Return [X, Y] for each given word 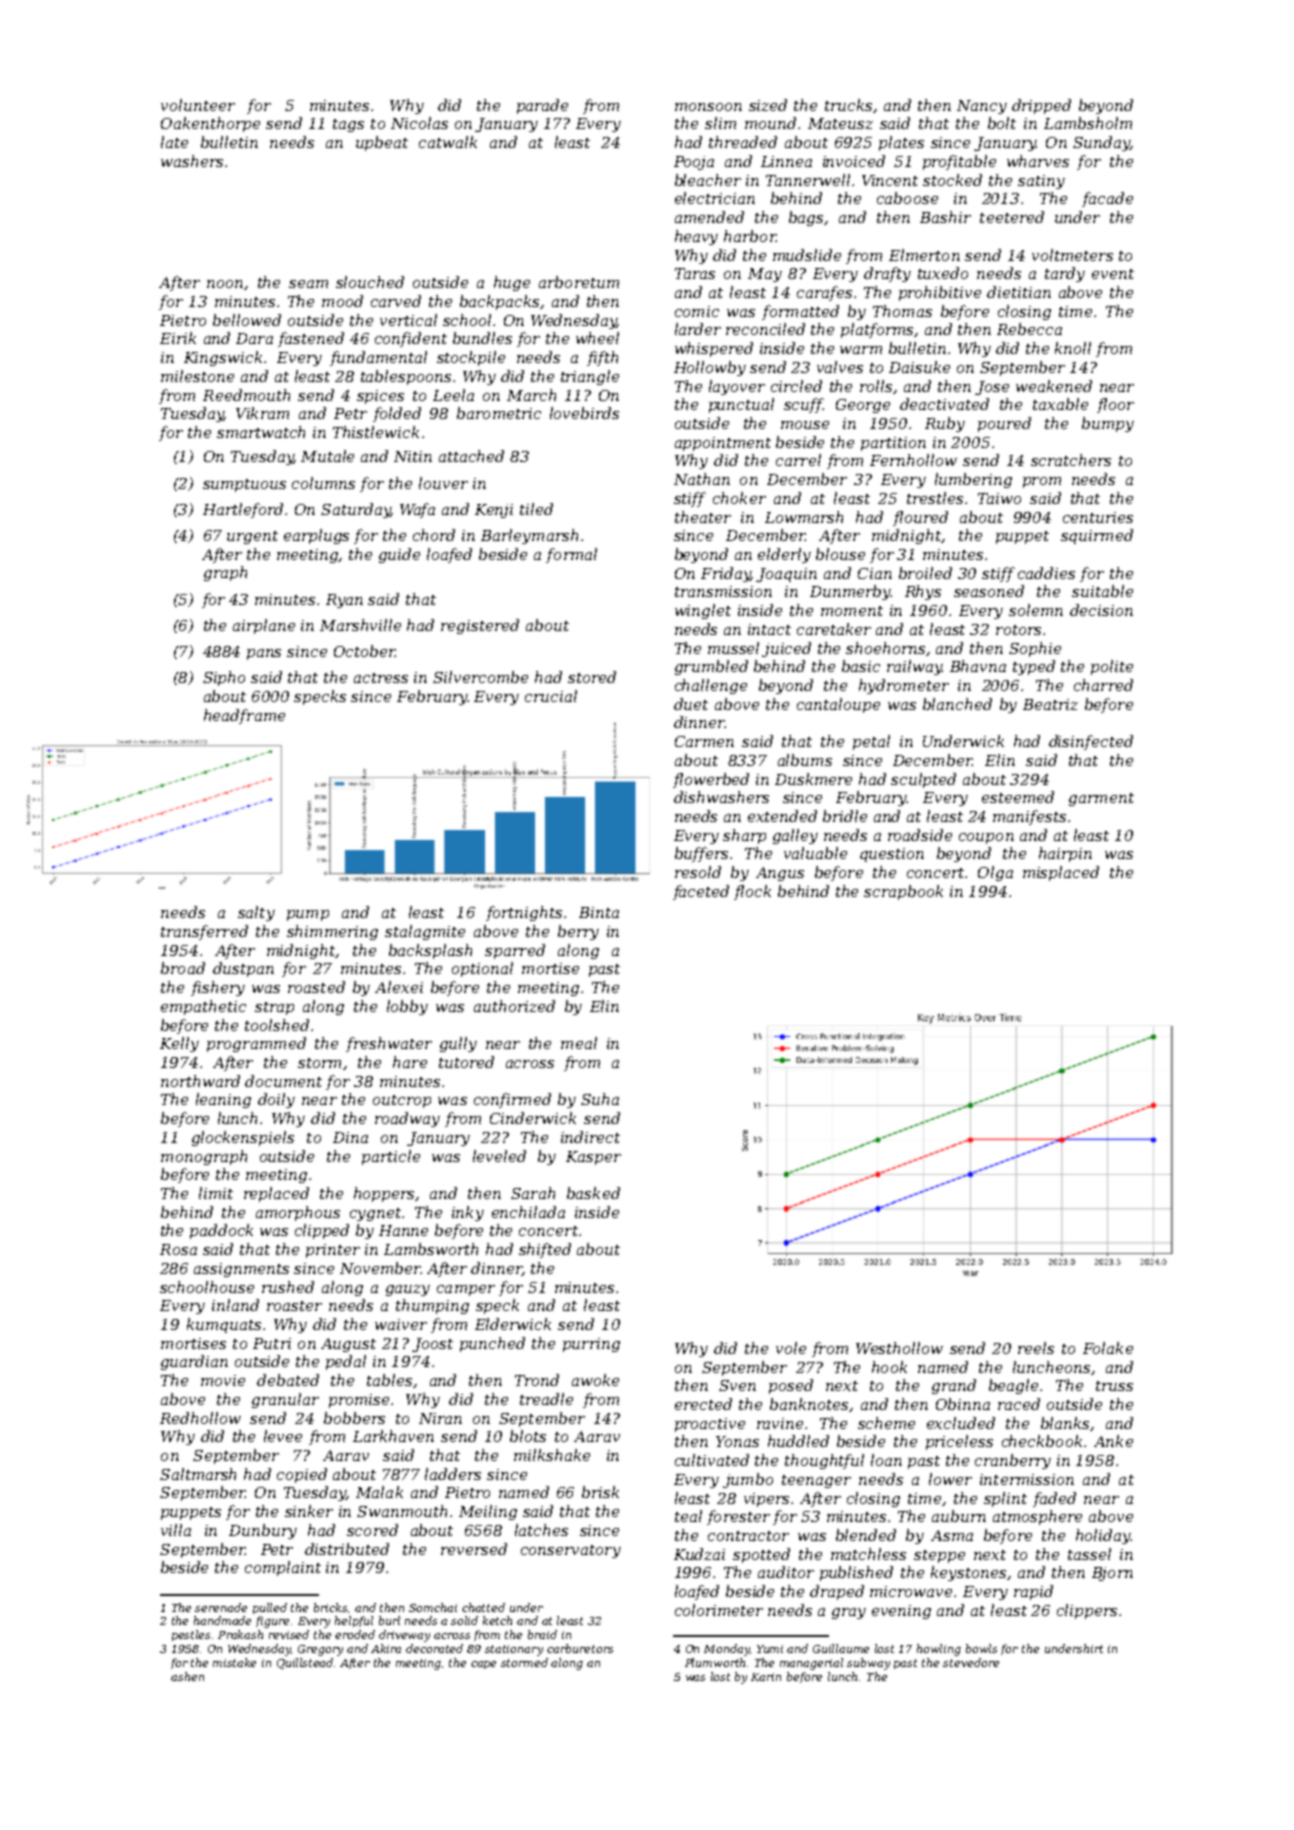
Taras [695, 273]
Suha [600, 1099]
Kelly [179, 1044]
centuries [1098, 517]
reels [1036, 1348]
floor [1115, 405]
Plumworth [716, 1662]
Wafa [417, 510]
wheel [597, 338]
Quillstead [305, 1663]
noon [225, 284]
